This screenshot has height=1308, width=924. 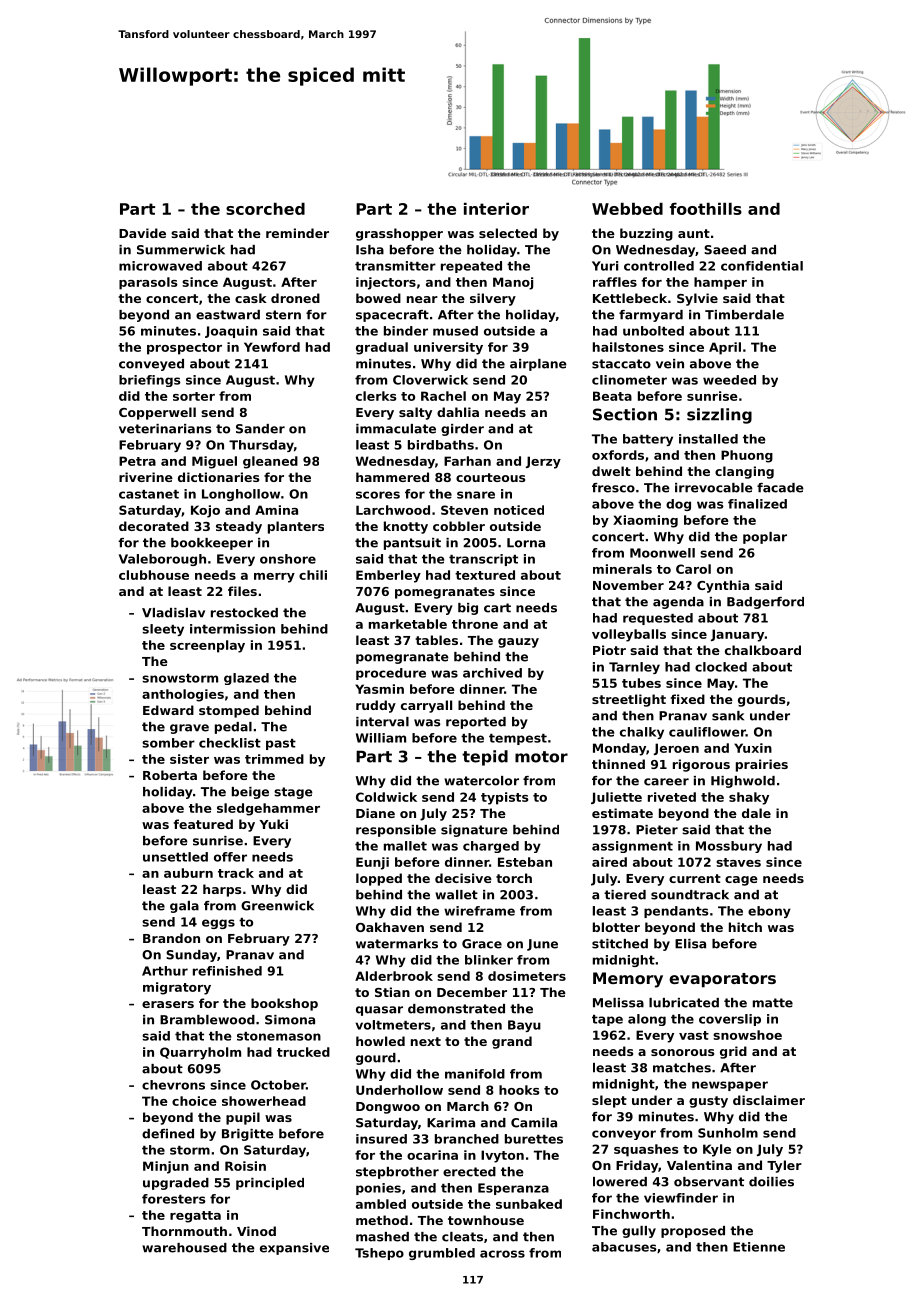 What do you see at coordinates (408, 624) in the screenshot?
I see `marketable` at bounding box center [408, 624].
